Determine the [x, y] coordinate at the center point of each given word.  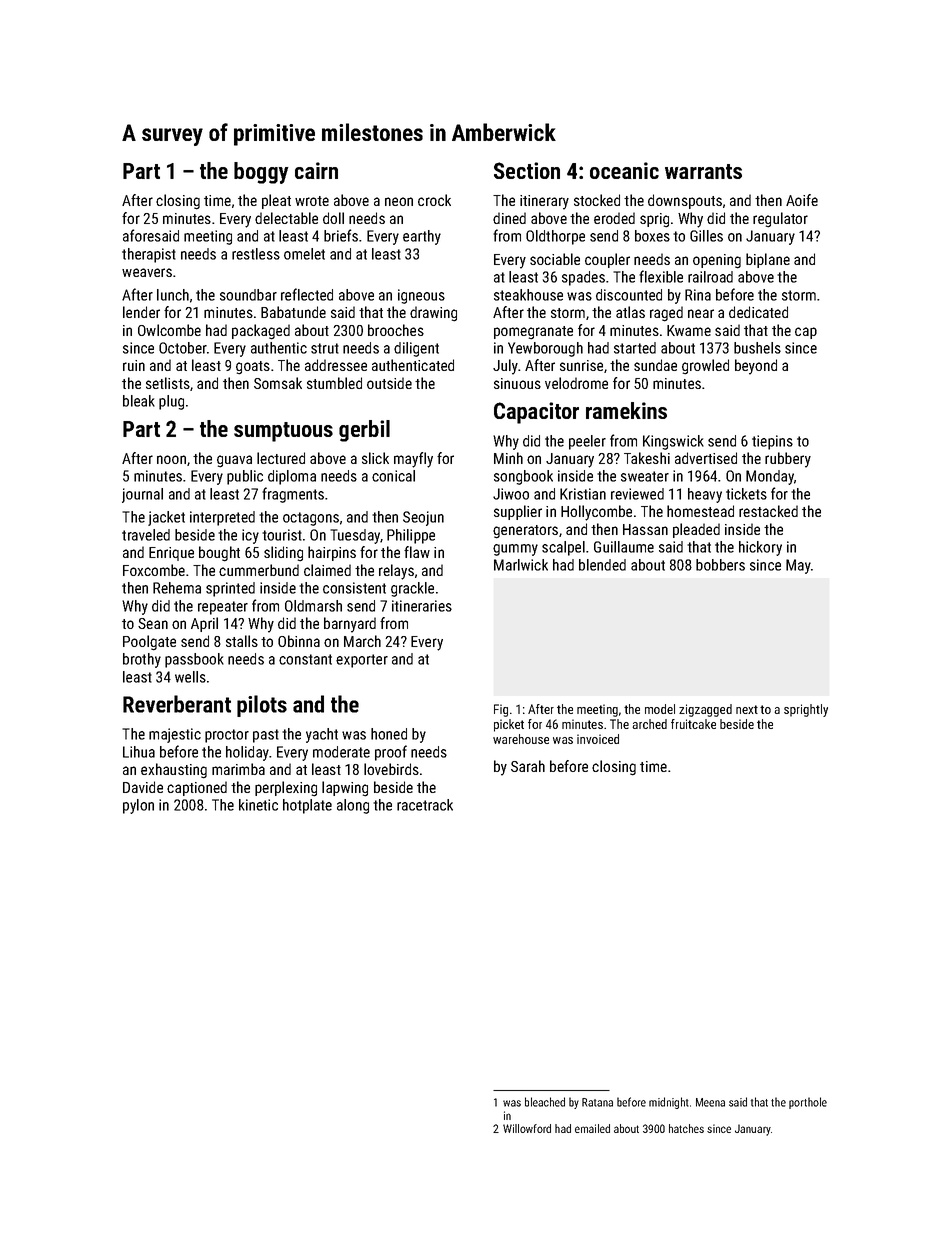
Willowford [527, 1128]
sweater [645, 476]
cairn [316, 170]
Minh [508, 458]
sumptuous [283, 432]
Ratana [597, 1102]
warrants [703, 171]
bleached [545, 1102]
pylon [138, 806]
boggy [261, 173]
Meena [710, 1102]
